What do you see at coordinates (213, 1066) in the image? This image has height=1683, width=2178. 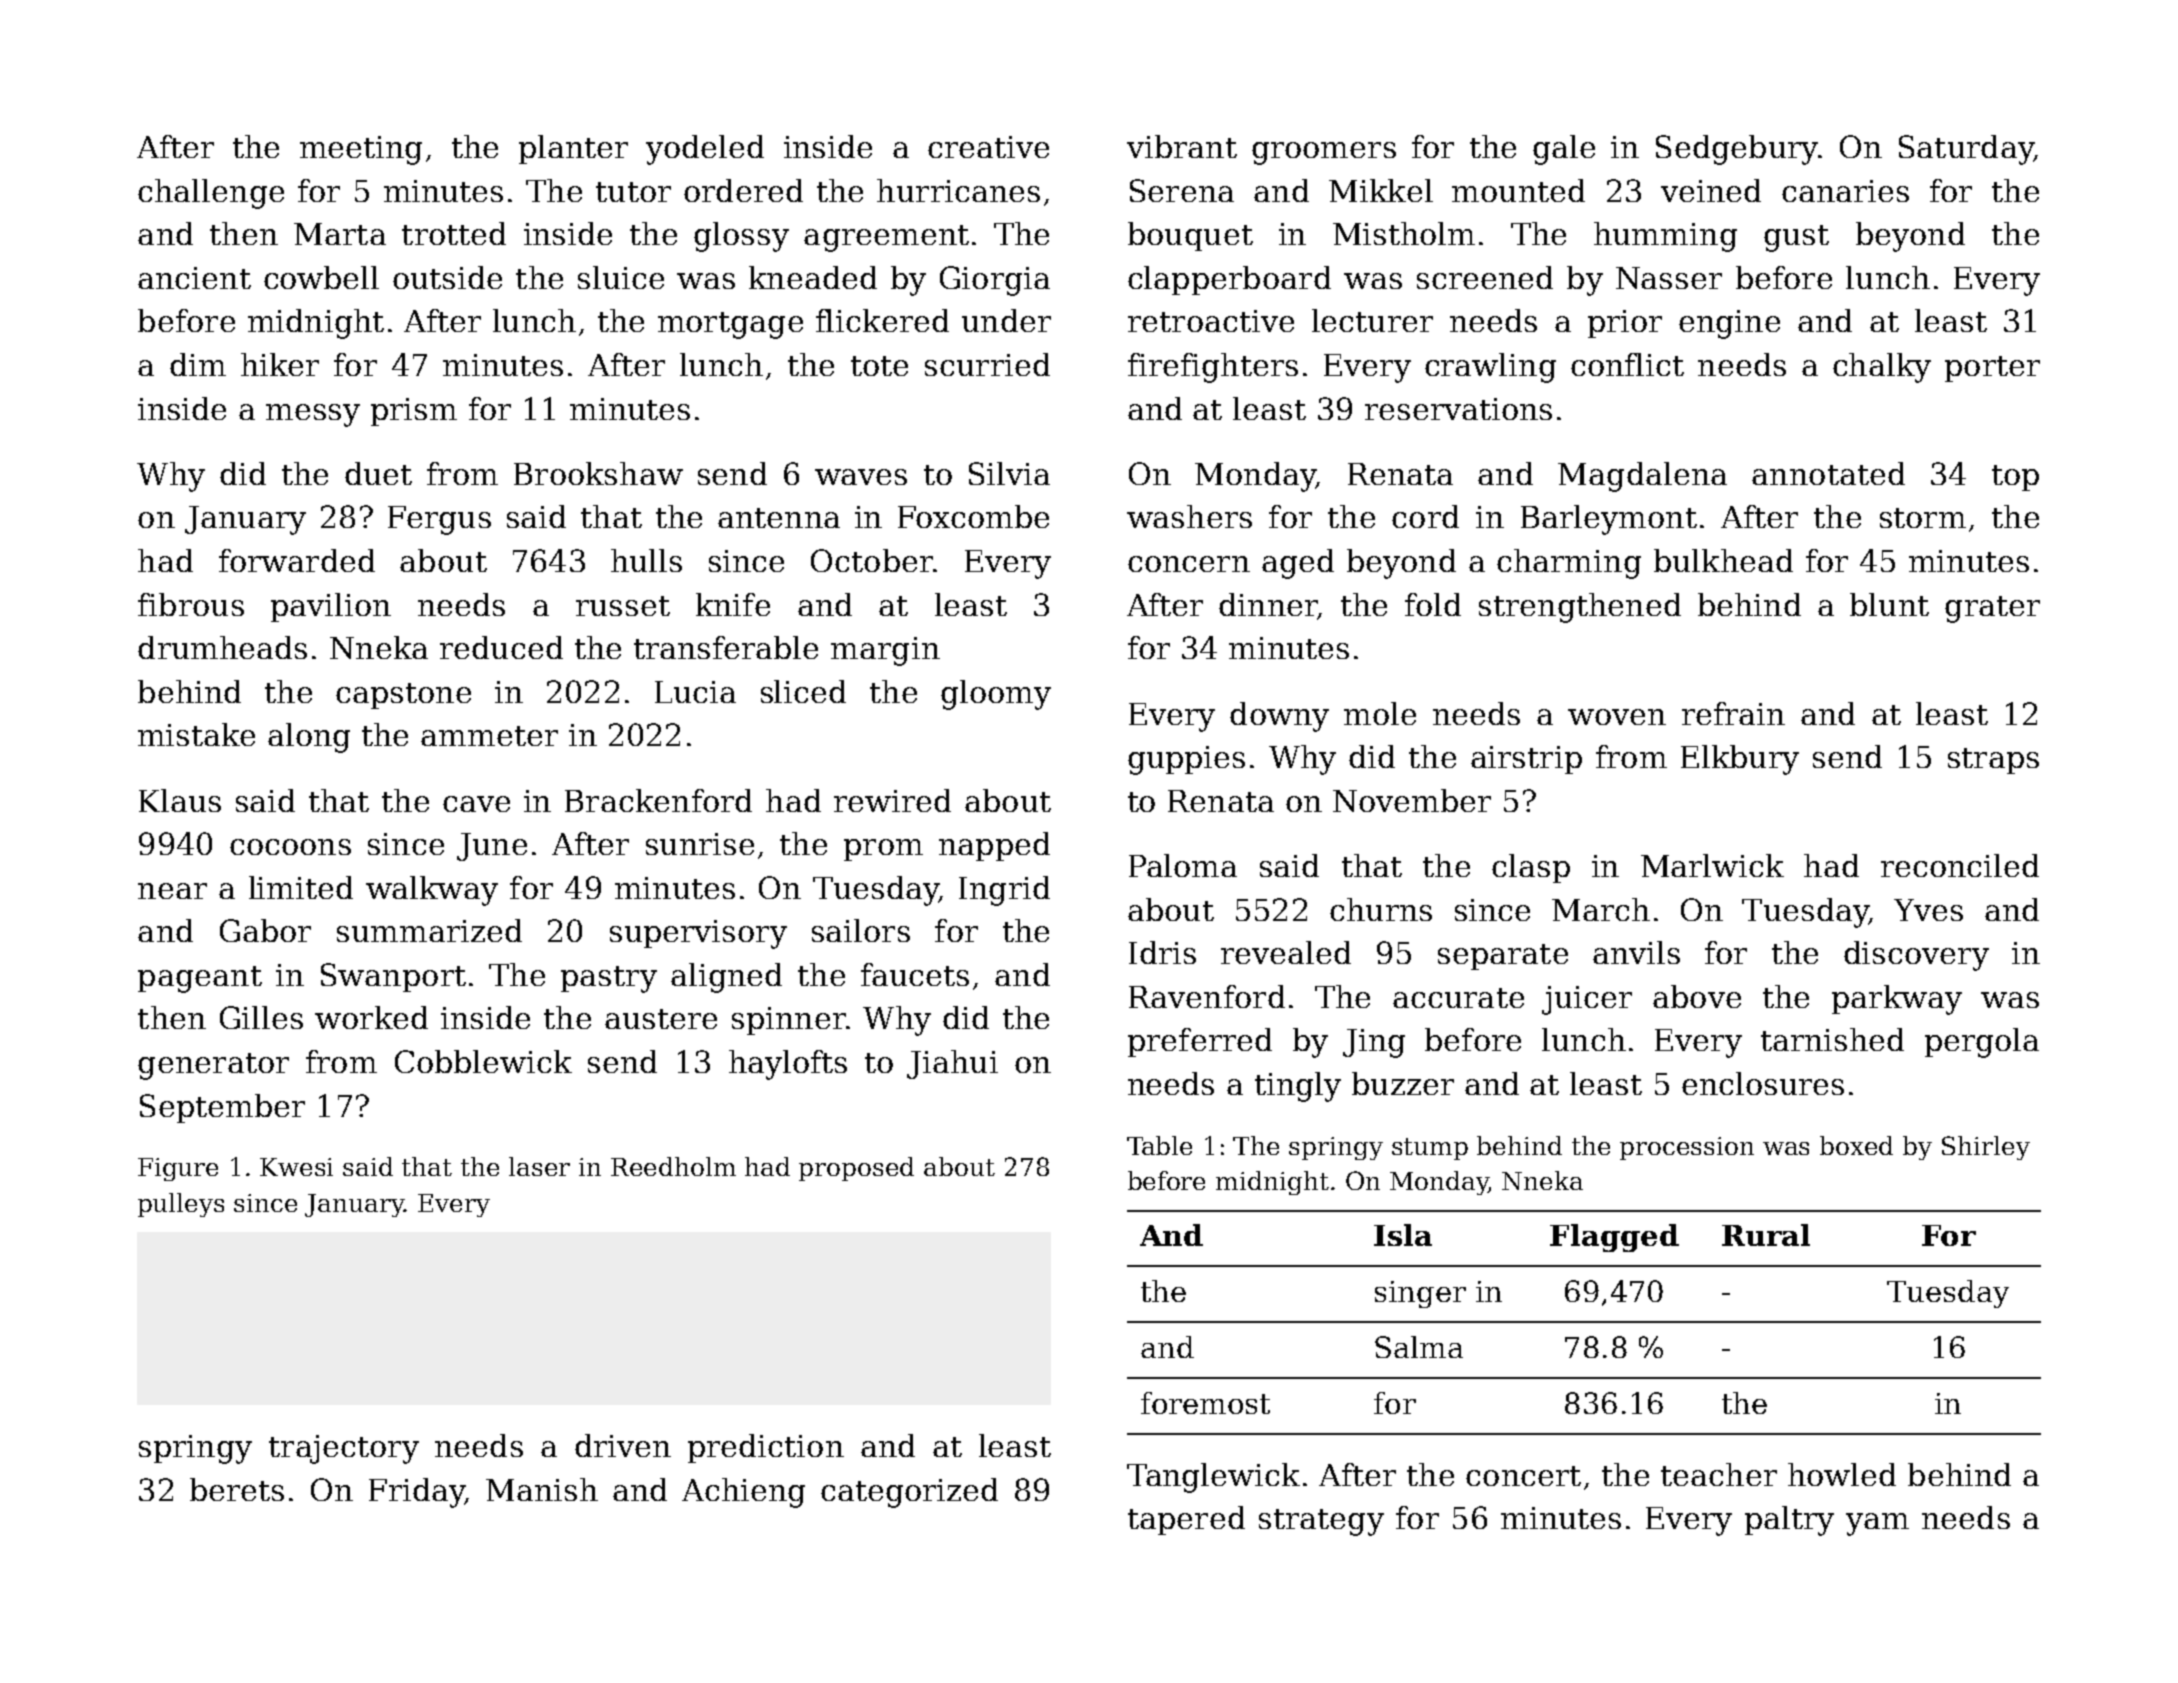 I see `generator` at bounding box center [213, 1066].
